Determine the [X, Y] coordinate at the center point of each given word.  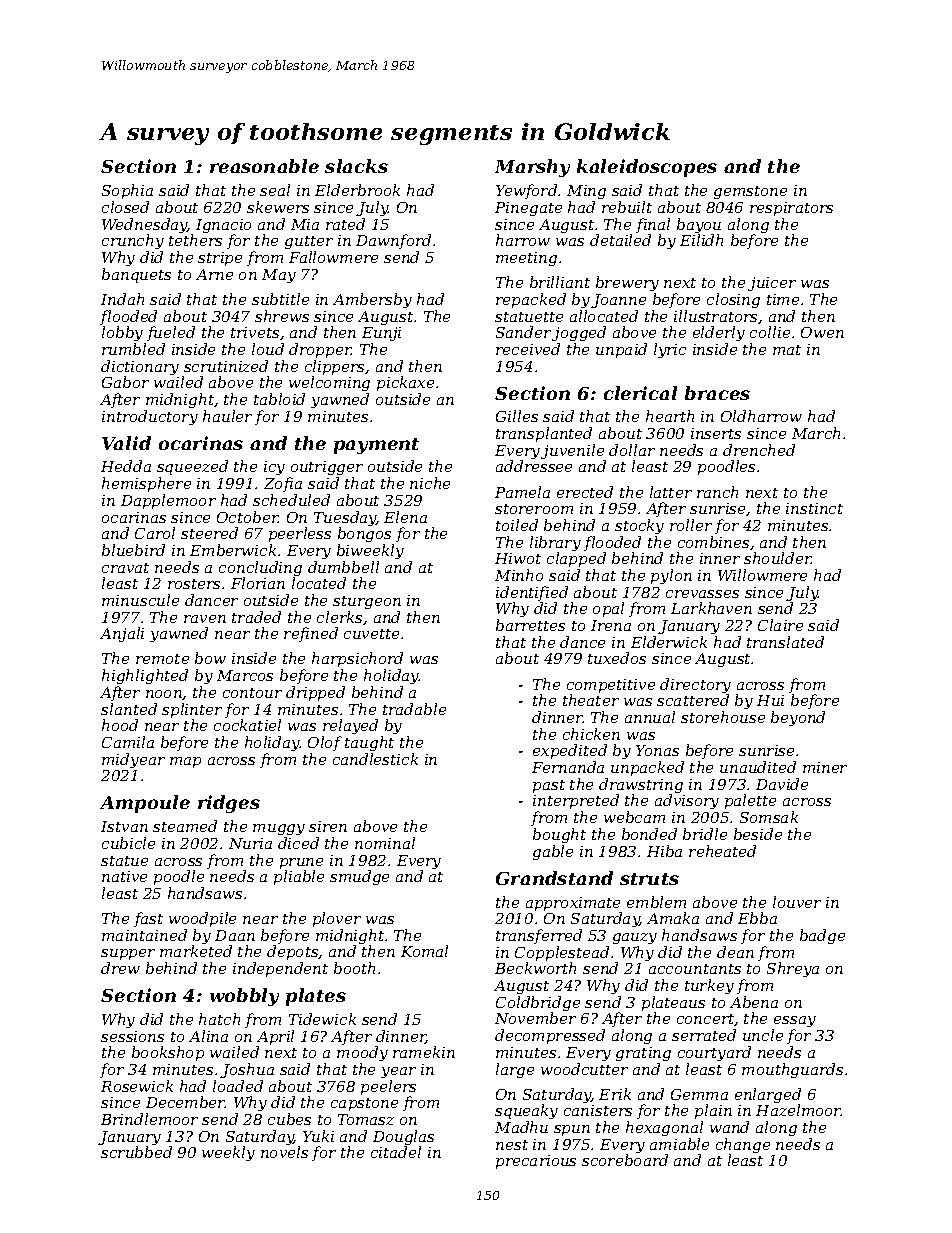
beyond [798, 718]
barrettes [530, 625]
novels [284, 1152]
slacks [356, 166]
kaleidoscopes [647, 168]
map [185, 762]
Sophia [127, 191]
